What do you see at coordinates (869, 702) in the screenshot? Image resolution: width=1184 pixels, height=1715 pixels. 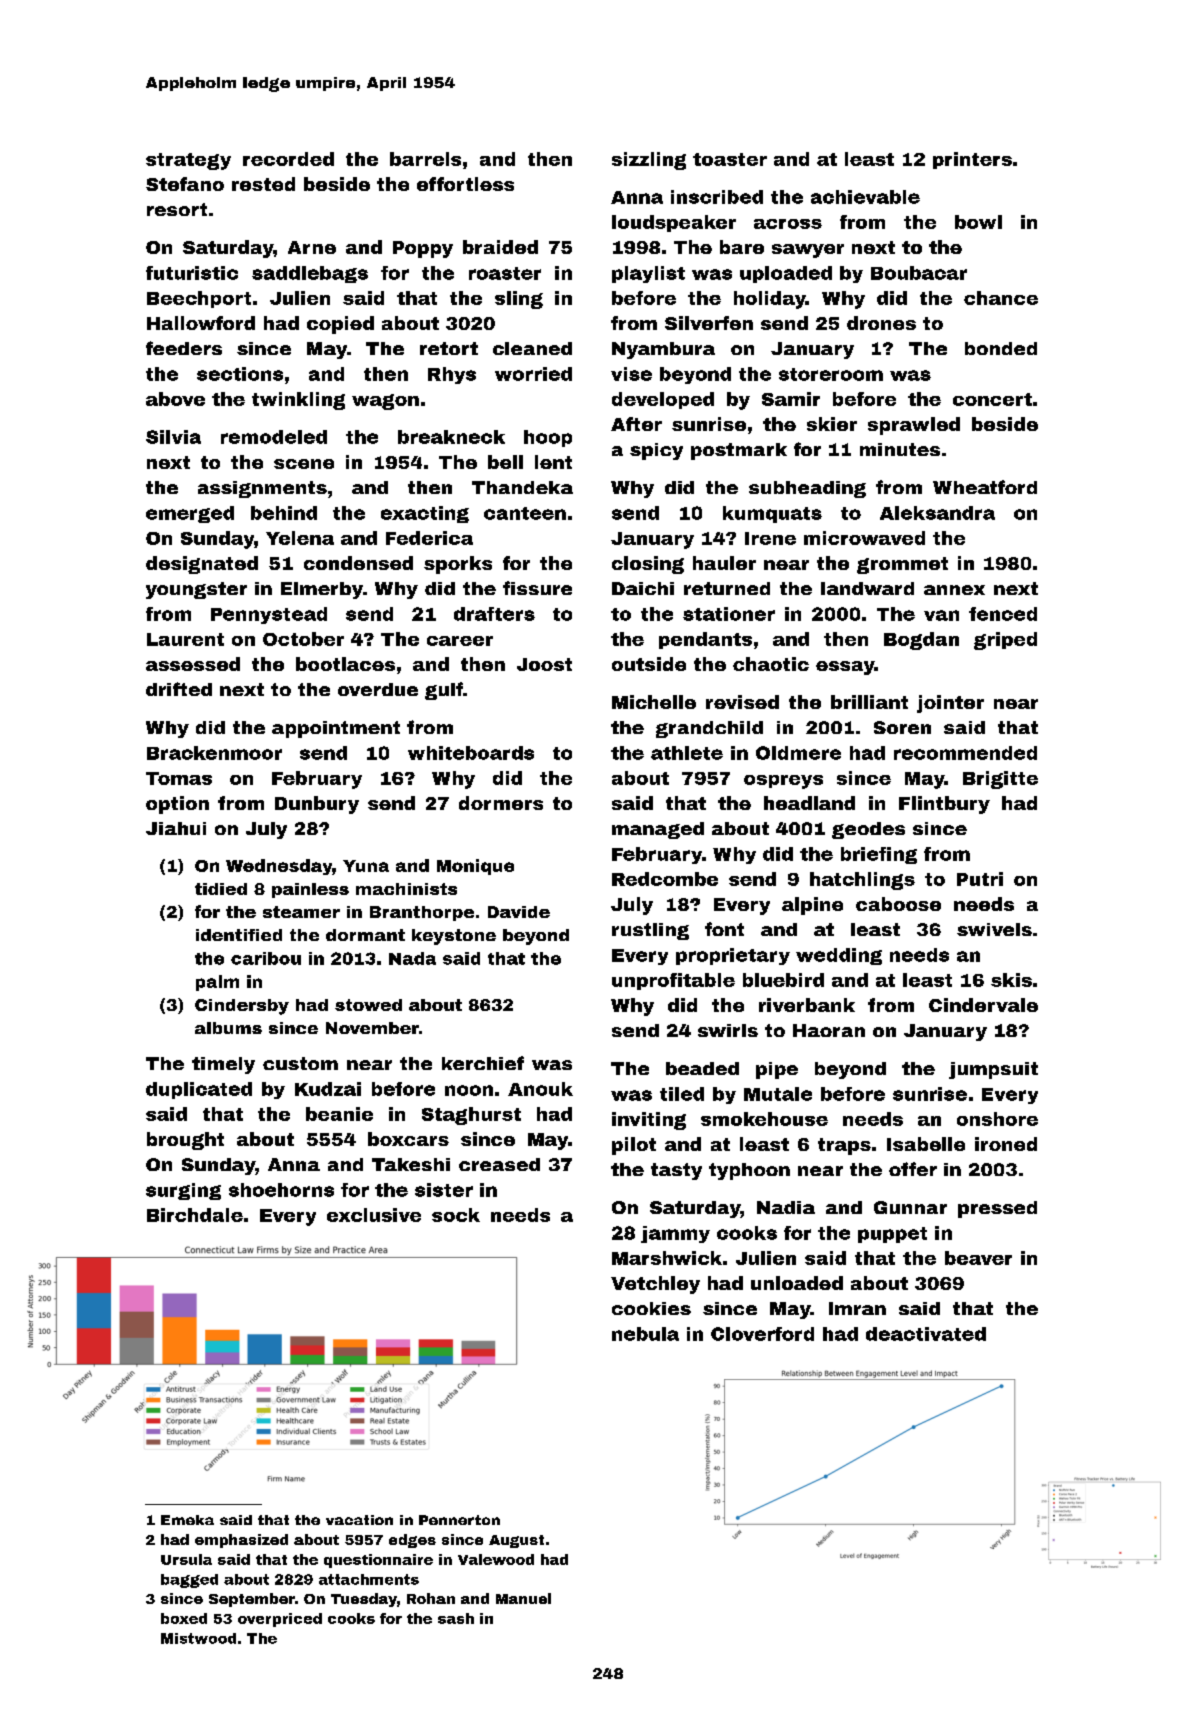 I see `brilliant` at bounding box center [869, 702].
